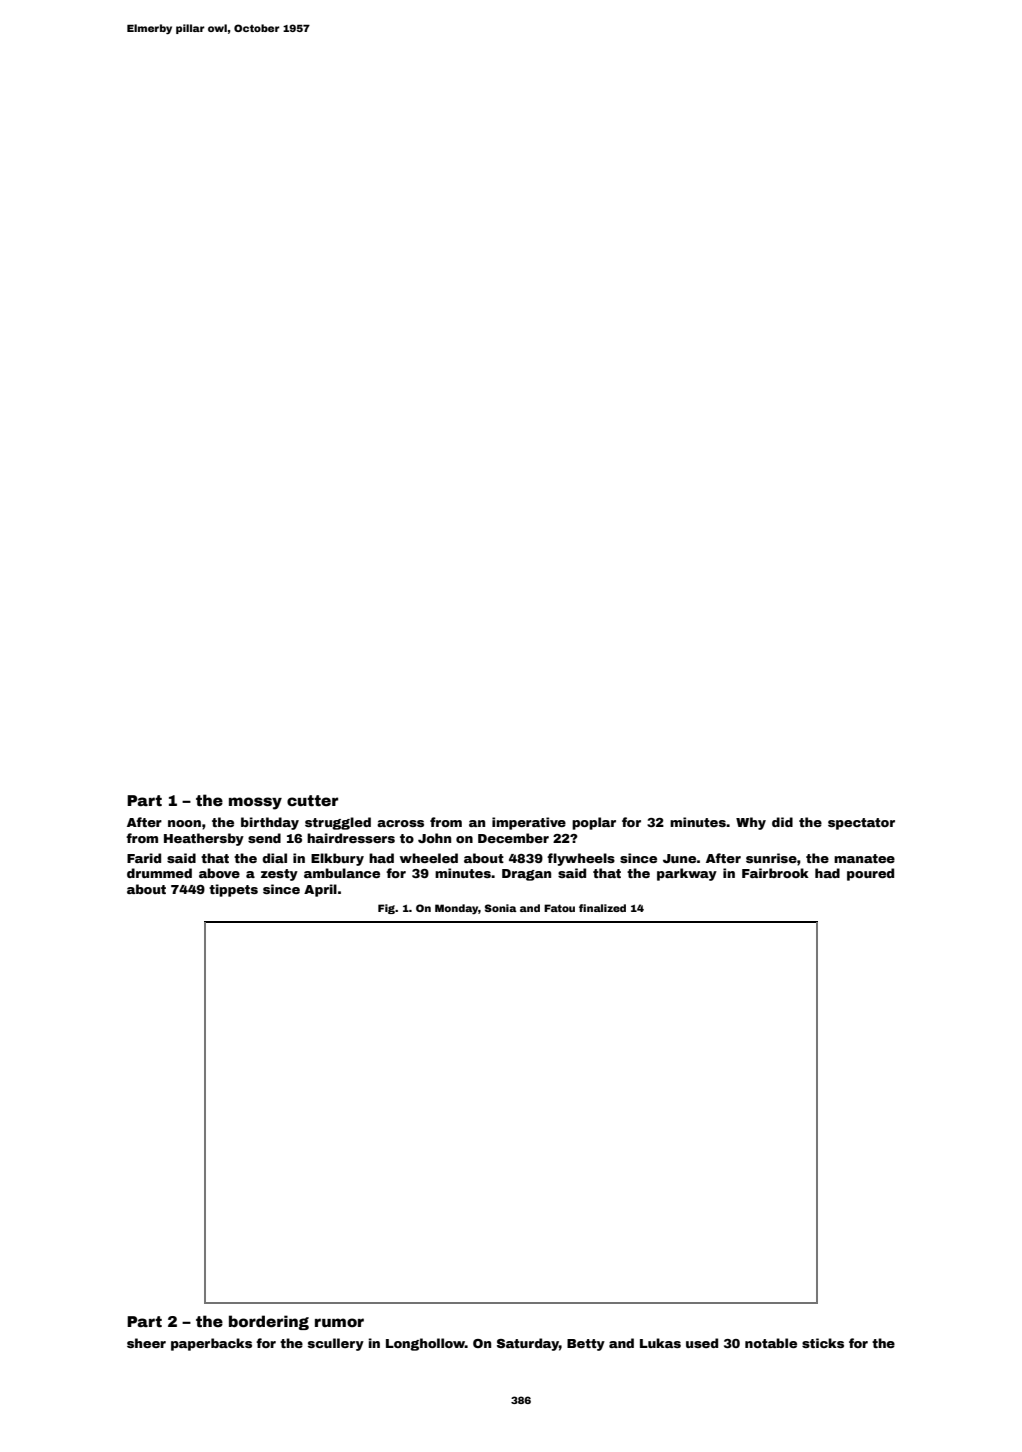  Describe the element at coordinates (870, 874) in the document. I see `poured` at that location.
